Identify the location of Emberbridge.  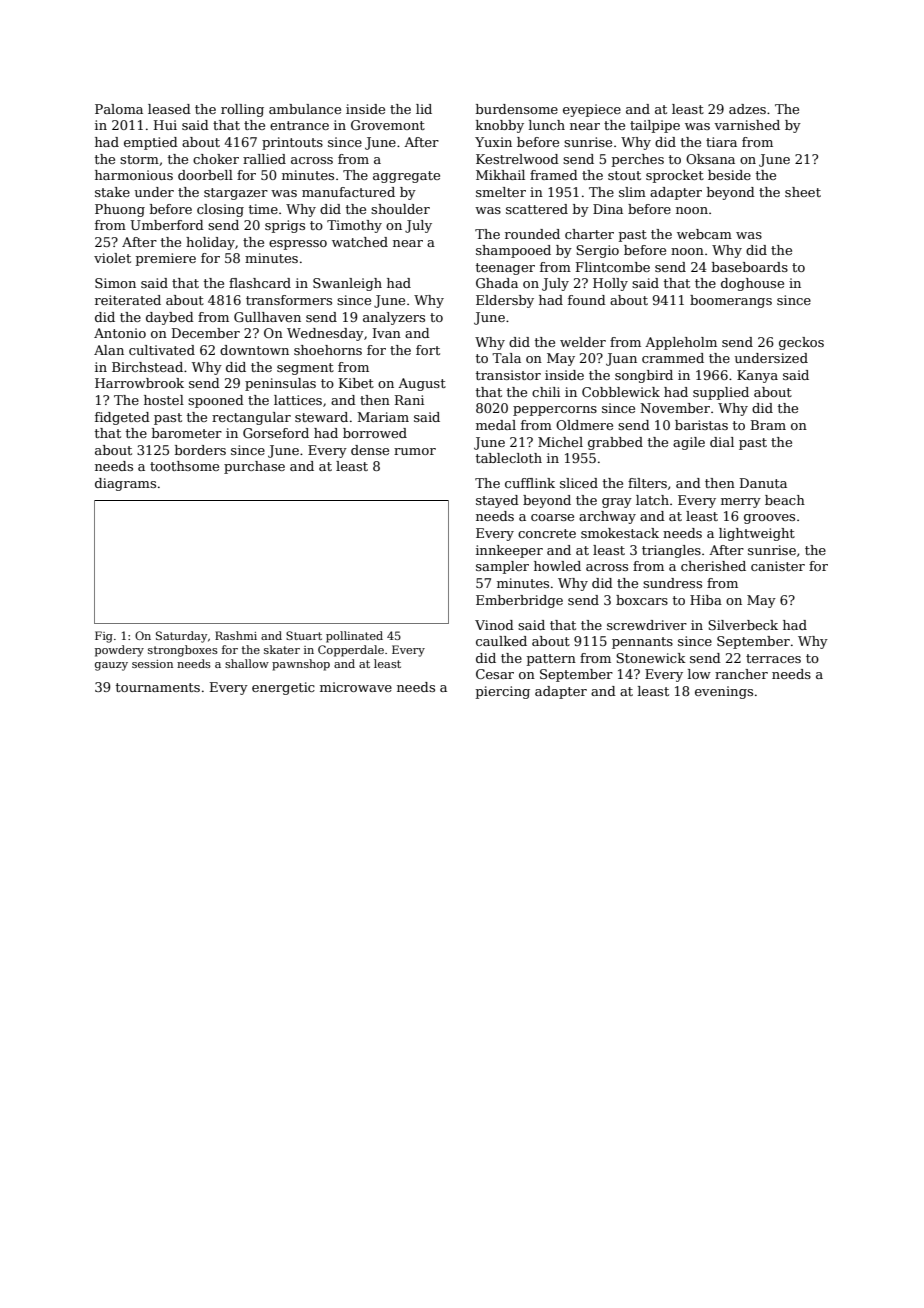
(519, 601).
